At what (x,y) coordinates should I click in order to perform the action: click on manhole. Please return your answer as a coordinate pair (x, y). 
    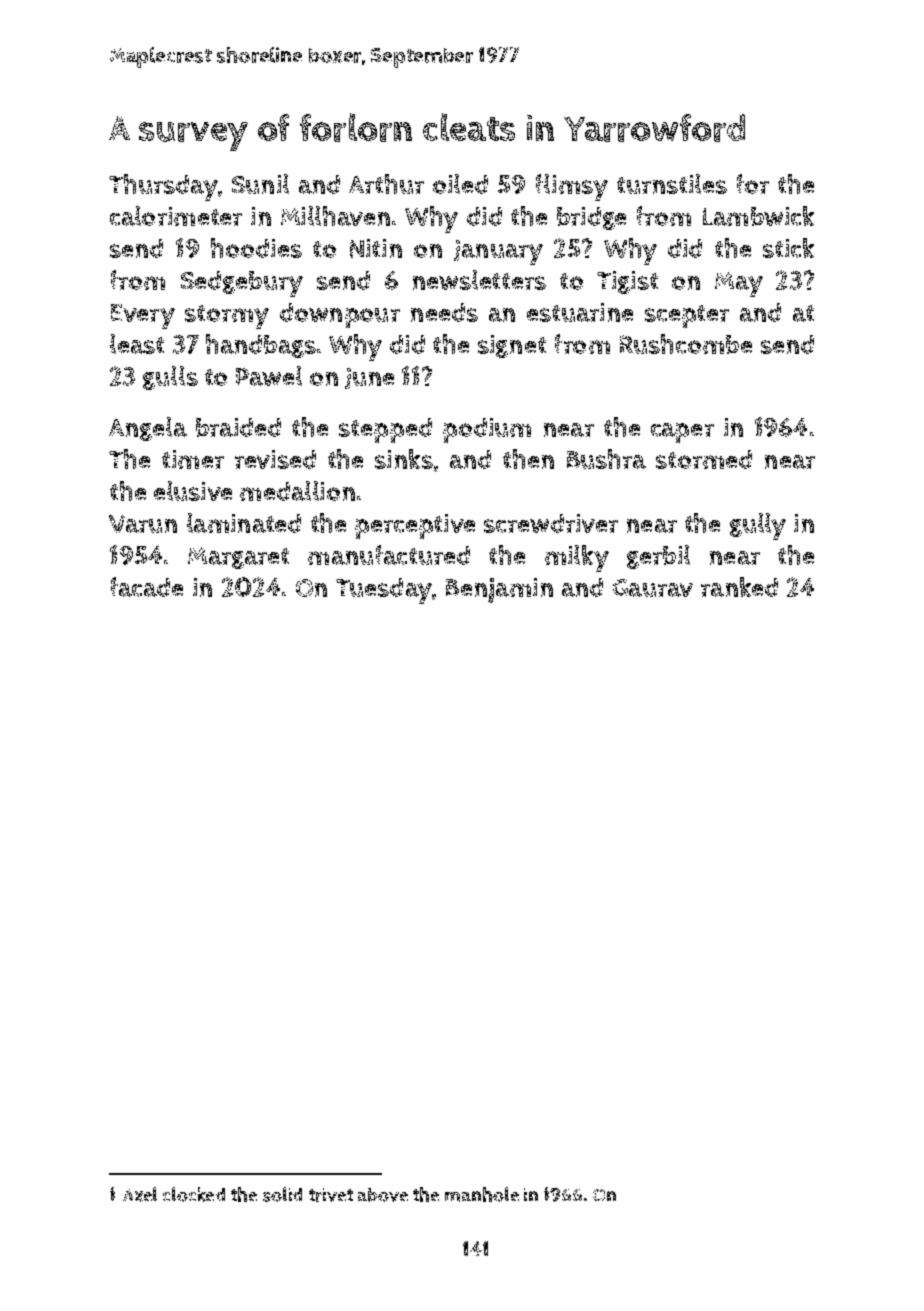
    Looking at the image, I should click on (482, 1194).
